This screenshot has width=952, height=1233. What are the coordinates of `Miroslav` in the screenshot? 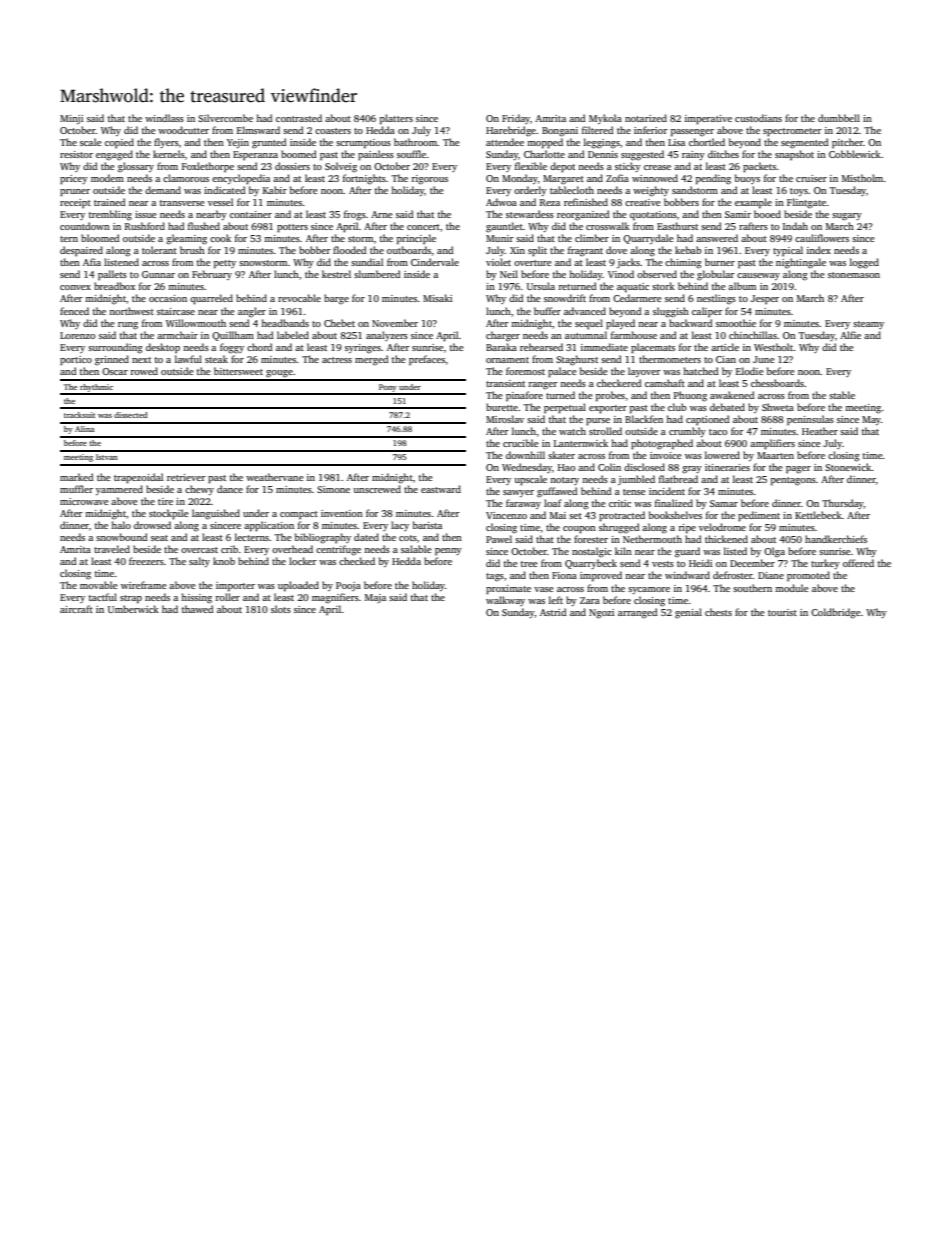 It's located at (505, 419).
